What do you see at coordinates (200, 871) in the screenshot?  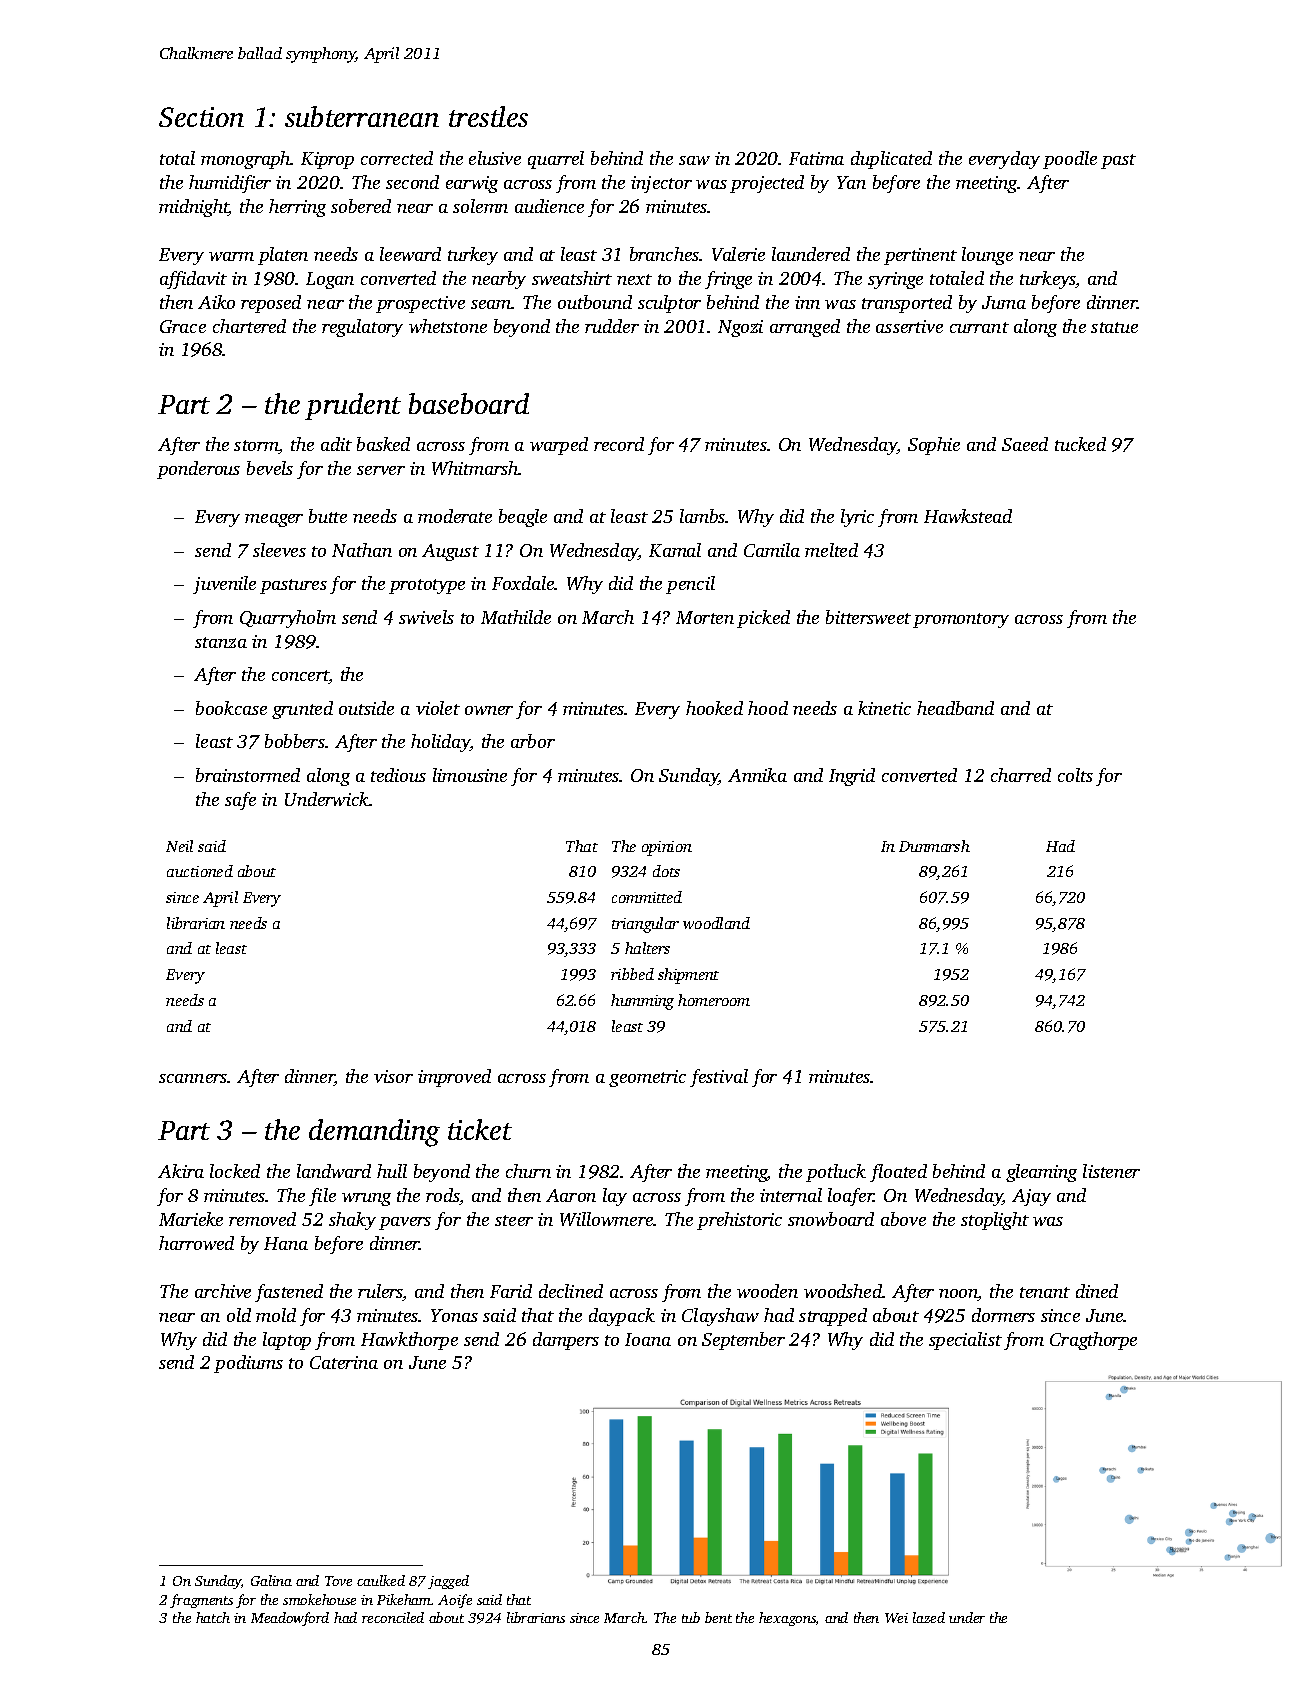 I see `auctioned` at bounding box center [200, 871].
